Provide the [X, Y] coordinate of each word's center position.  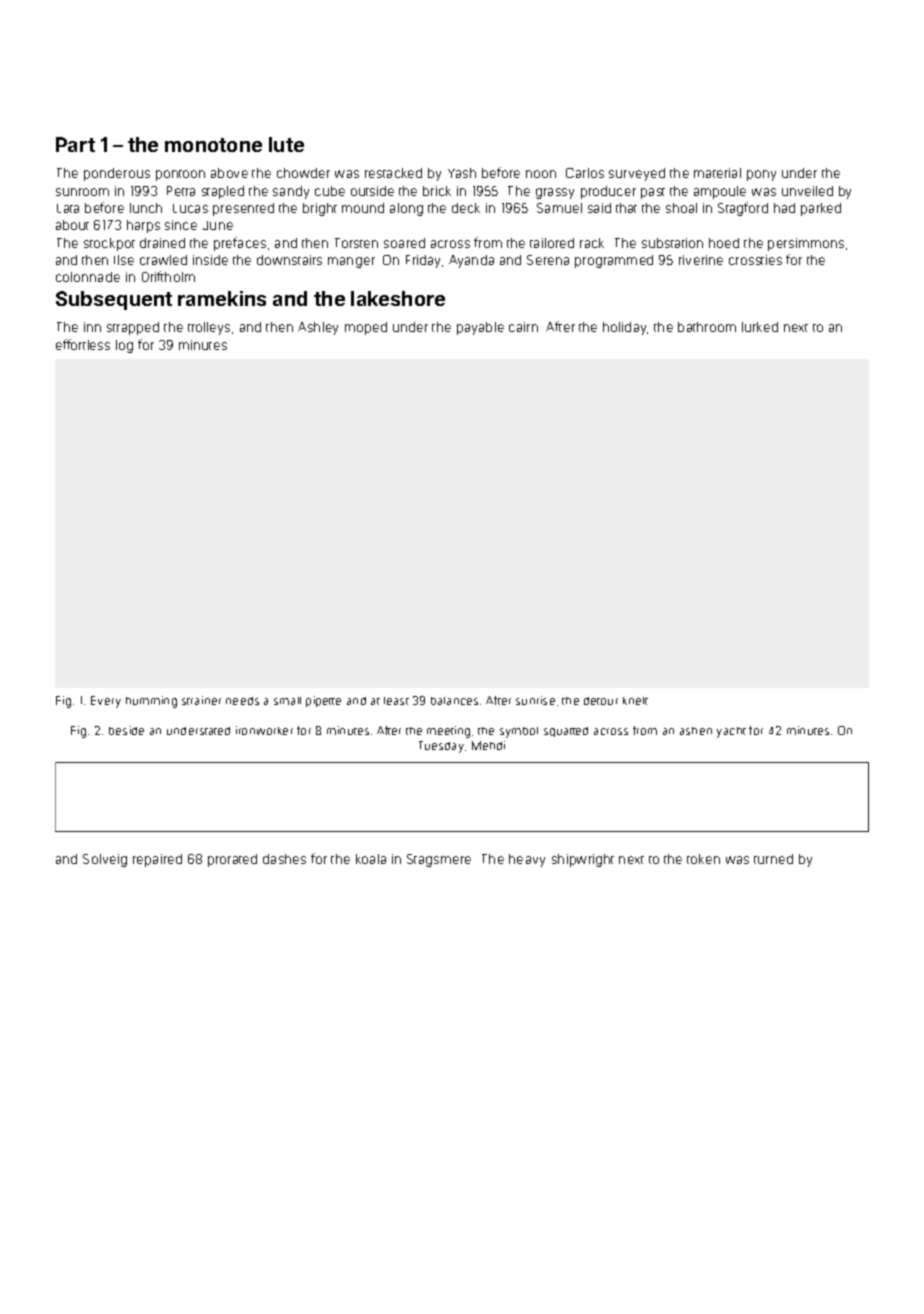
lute [286, 144]
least [396, 701]
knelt [635, 701]
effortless [83, 344]
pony [761, 175]
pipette [323, 701]
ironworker [264, 730]
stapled [223, 192]
